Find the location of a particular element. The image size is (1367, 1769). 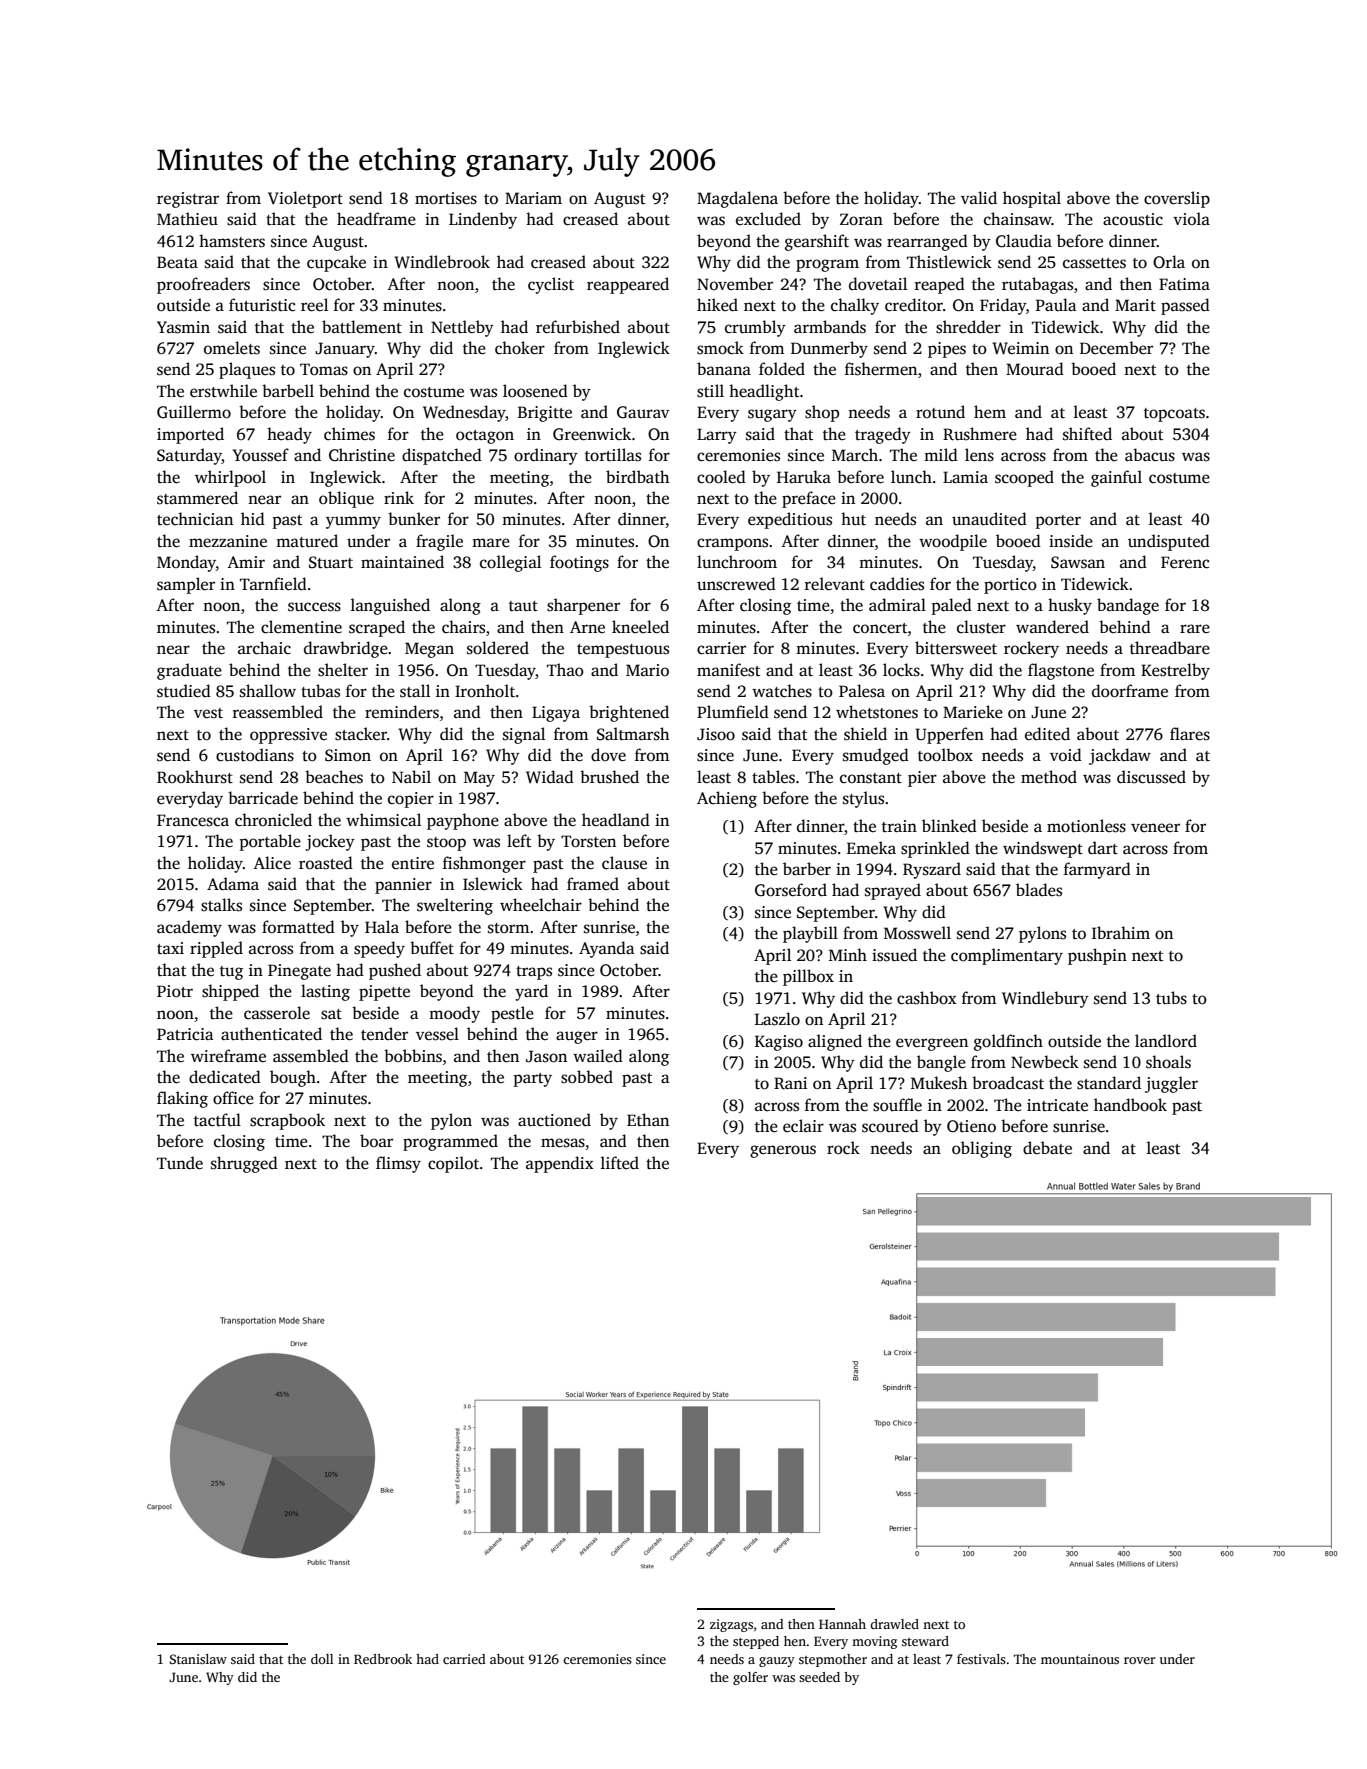

scrapbook is located at coordinates (287, 1121).
